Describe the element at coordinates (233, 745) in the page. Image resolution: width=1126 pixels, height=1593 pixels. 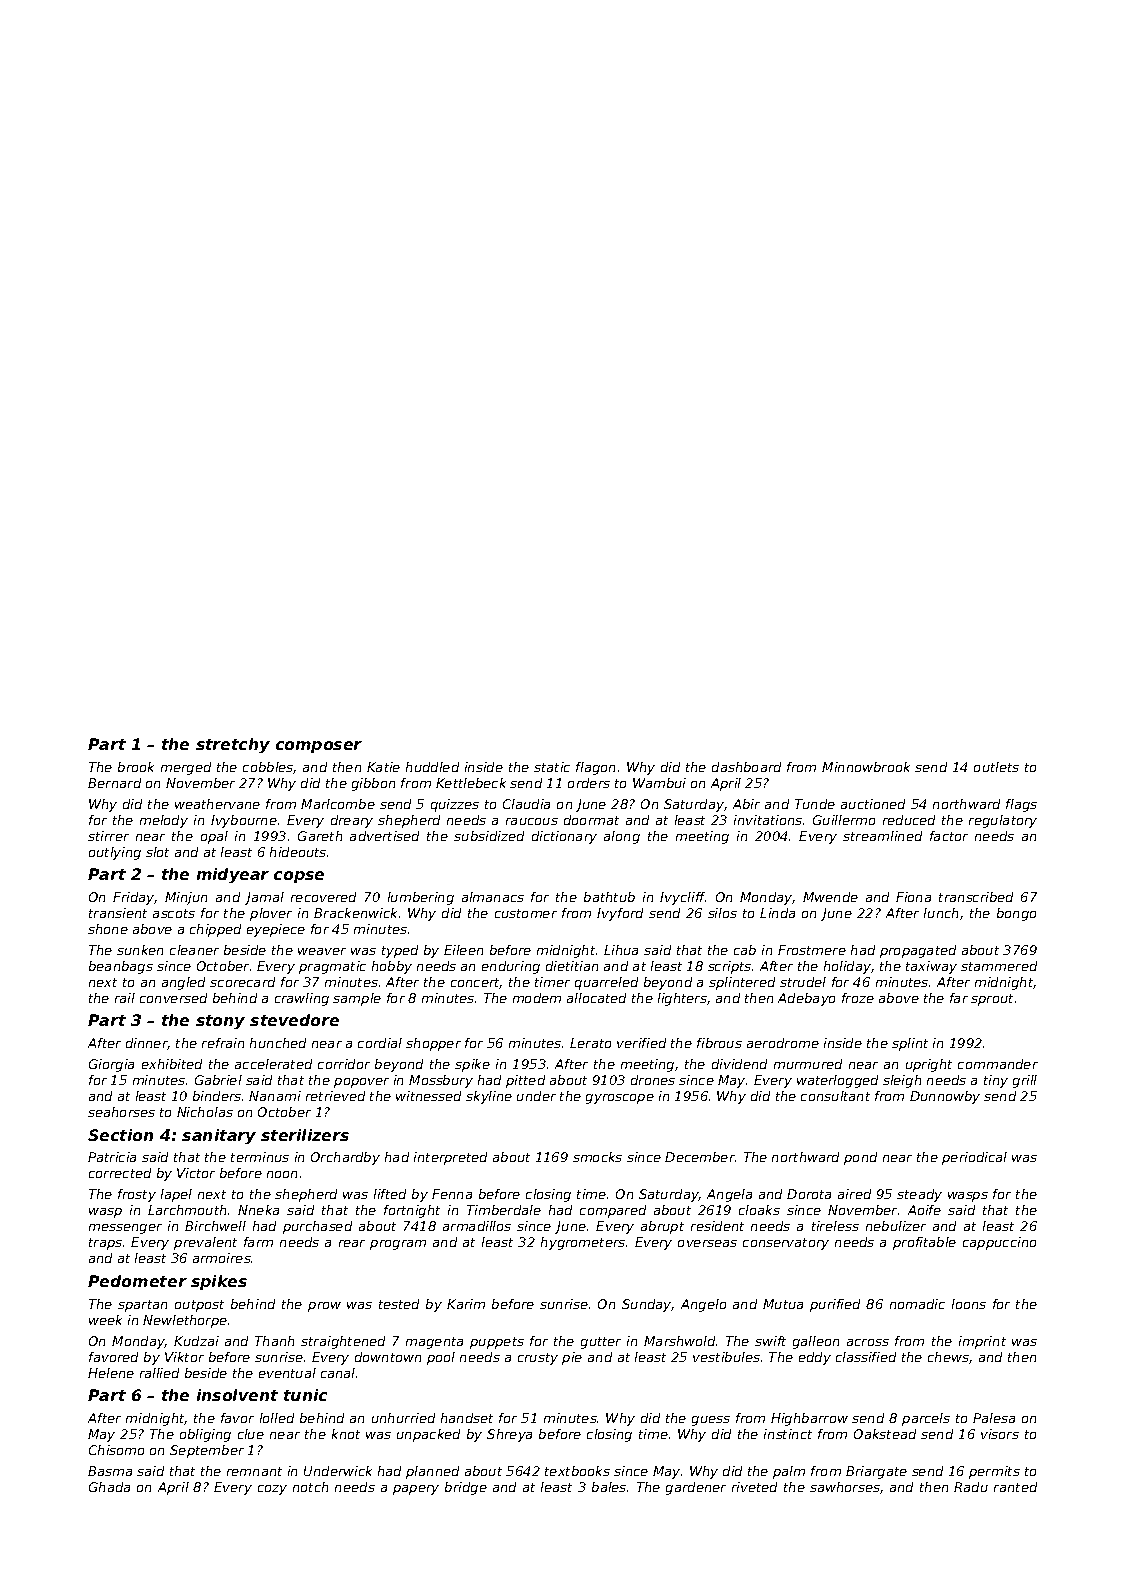
I see `stretchy` at that location.
